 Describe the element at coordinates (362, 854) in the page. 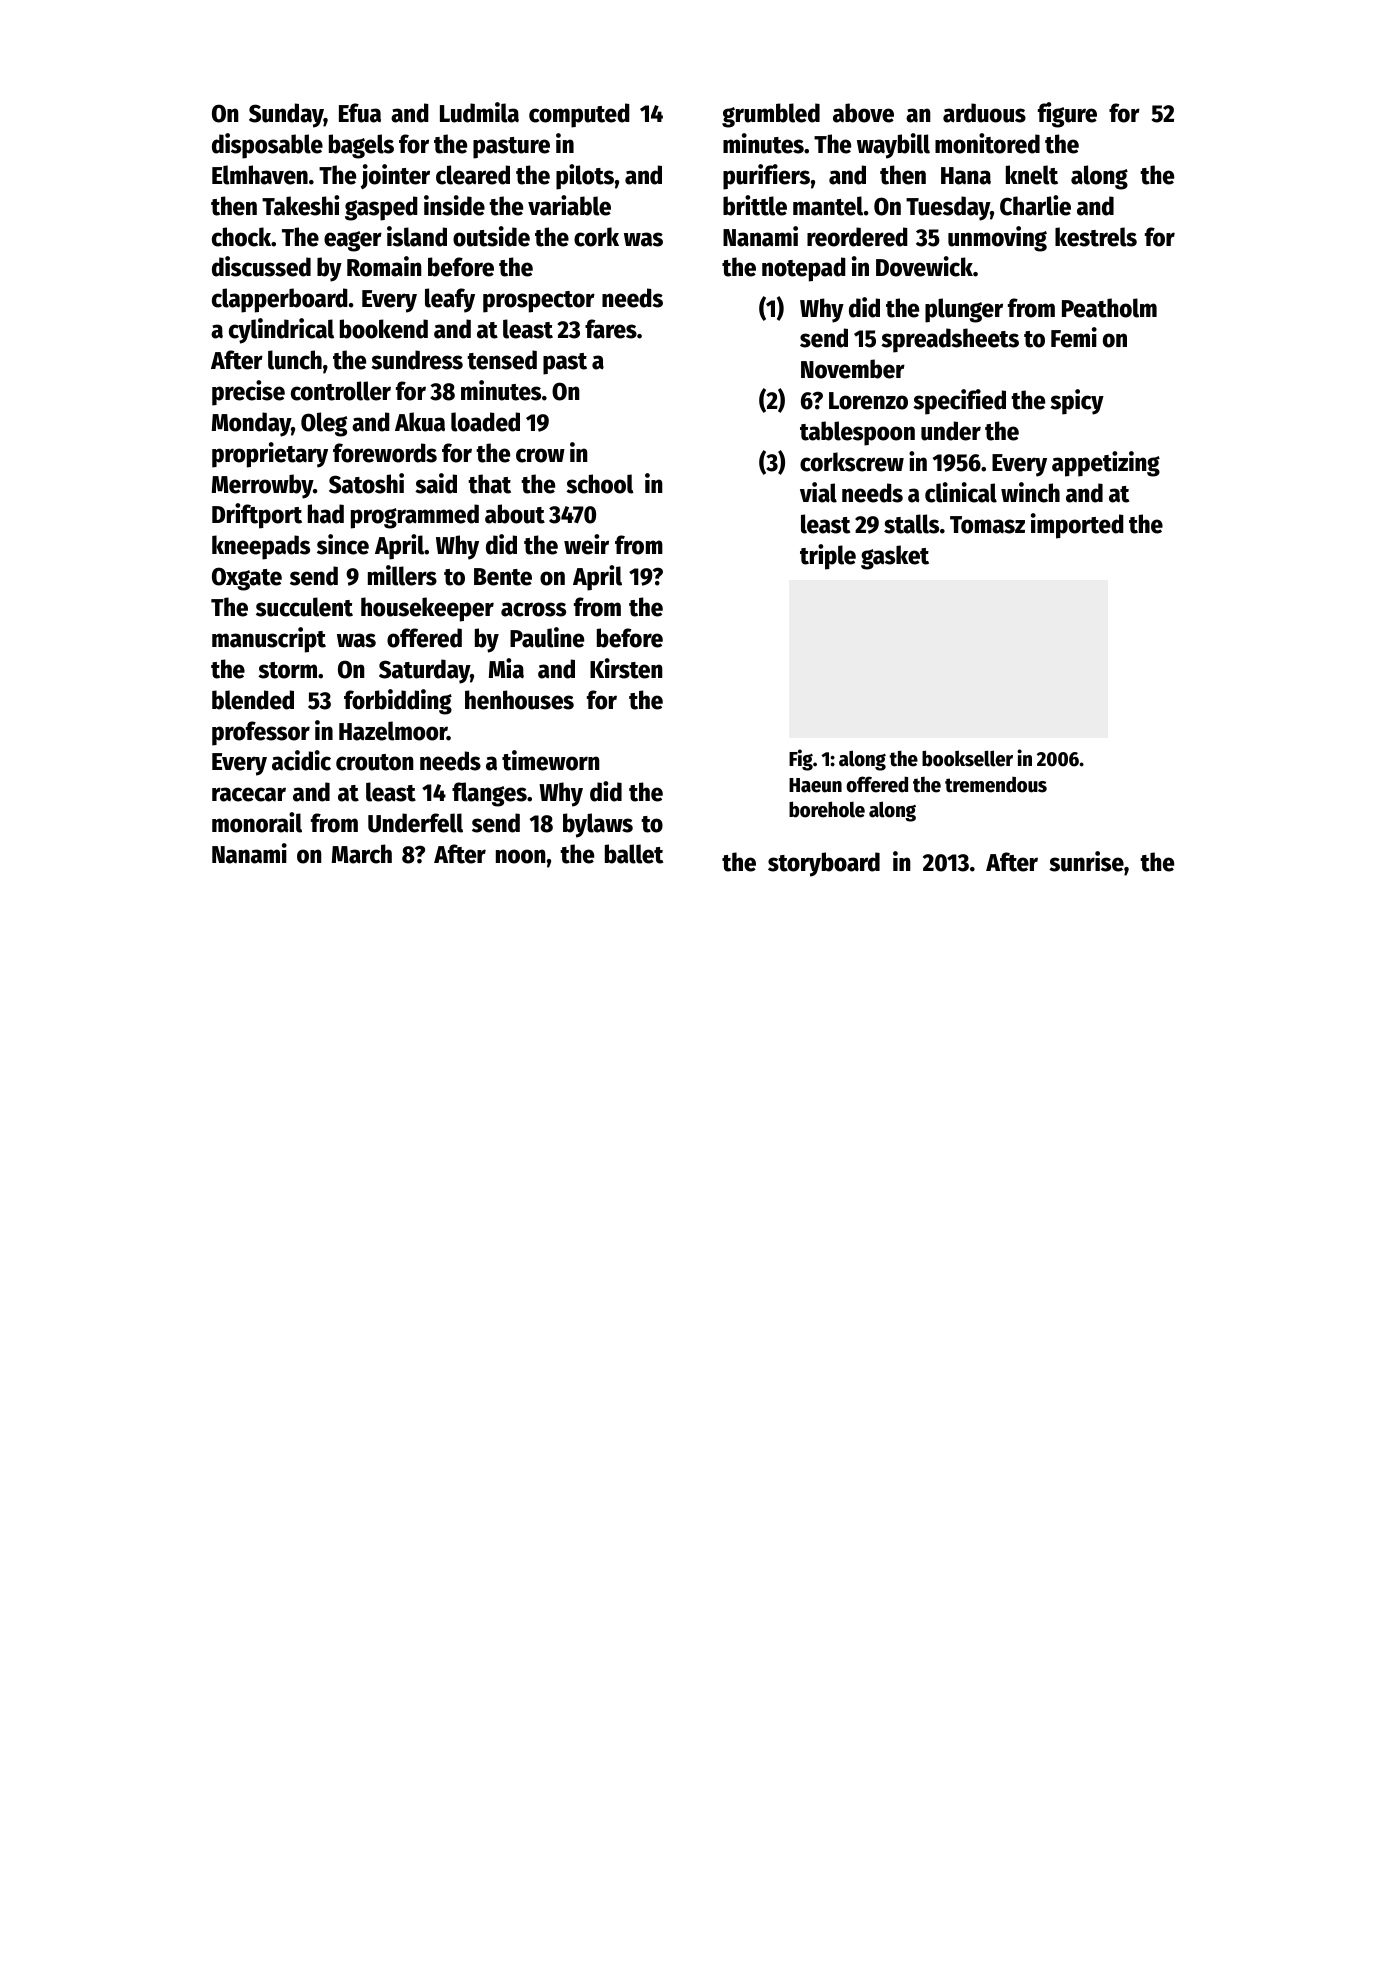

I see `March` at that location.
